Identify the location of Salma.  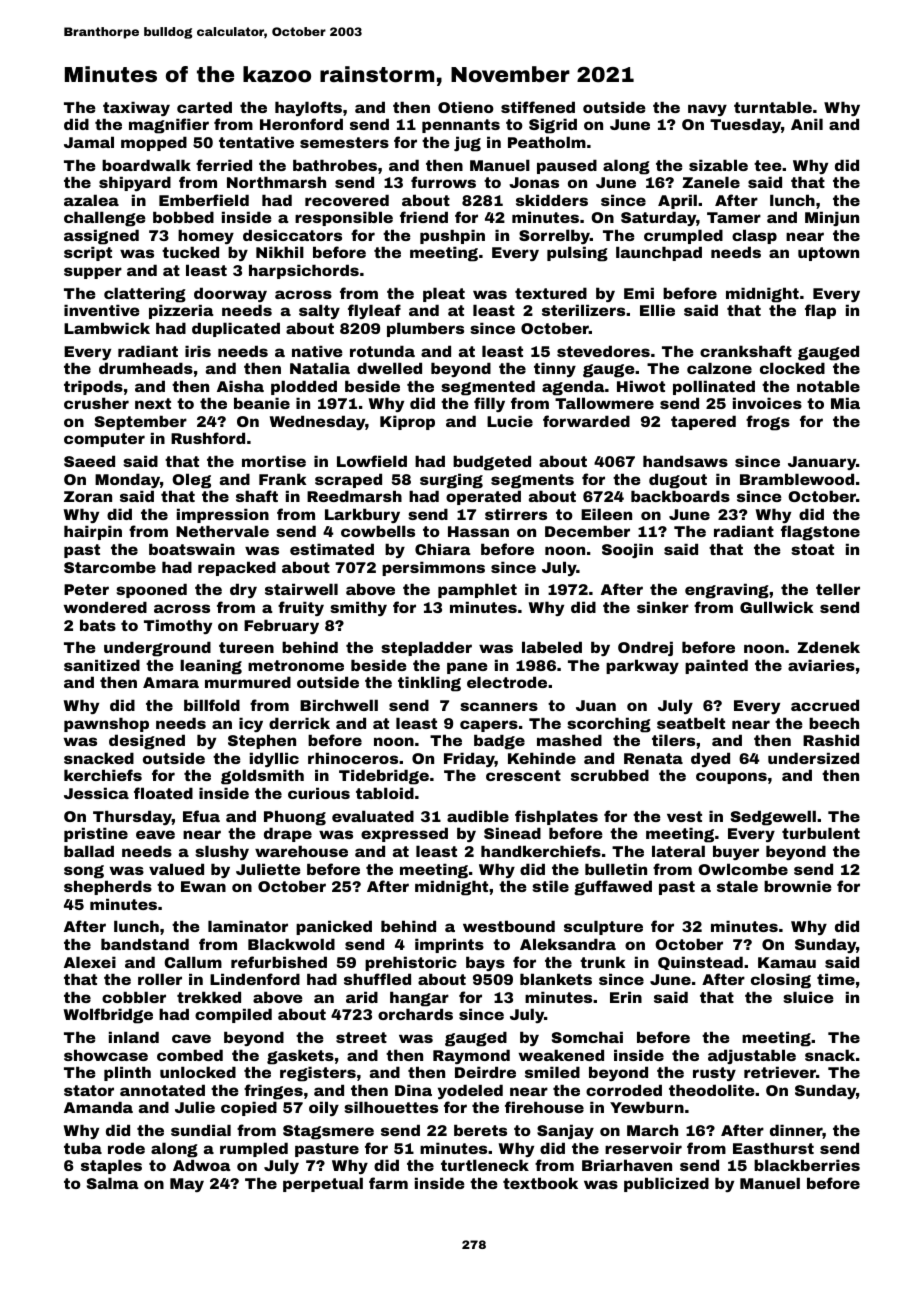
(113, 1183).
